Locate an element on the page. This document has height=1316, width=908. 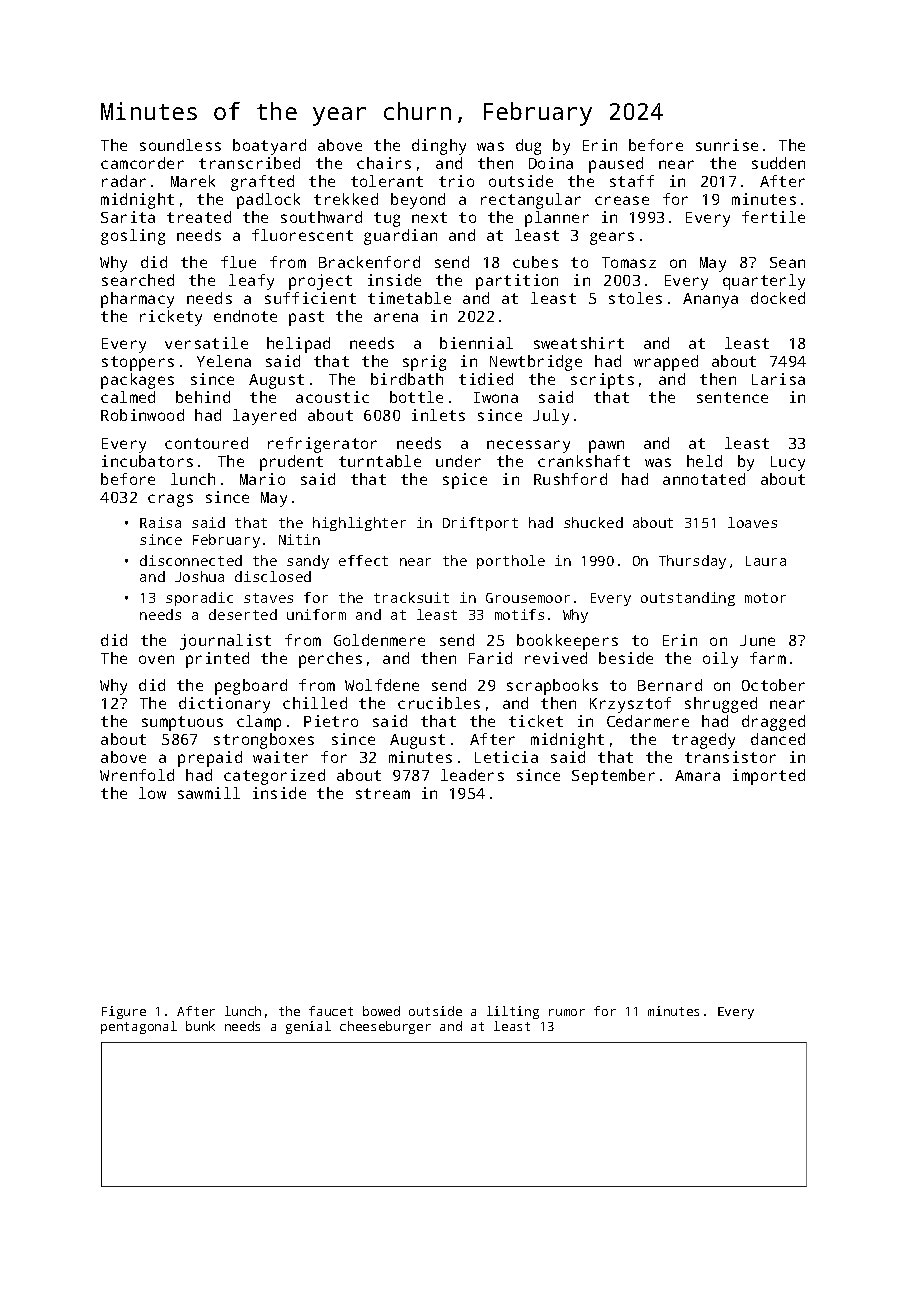
pawn is located at coordinates (606, 446).
